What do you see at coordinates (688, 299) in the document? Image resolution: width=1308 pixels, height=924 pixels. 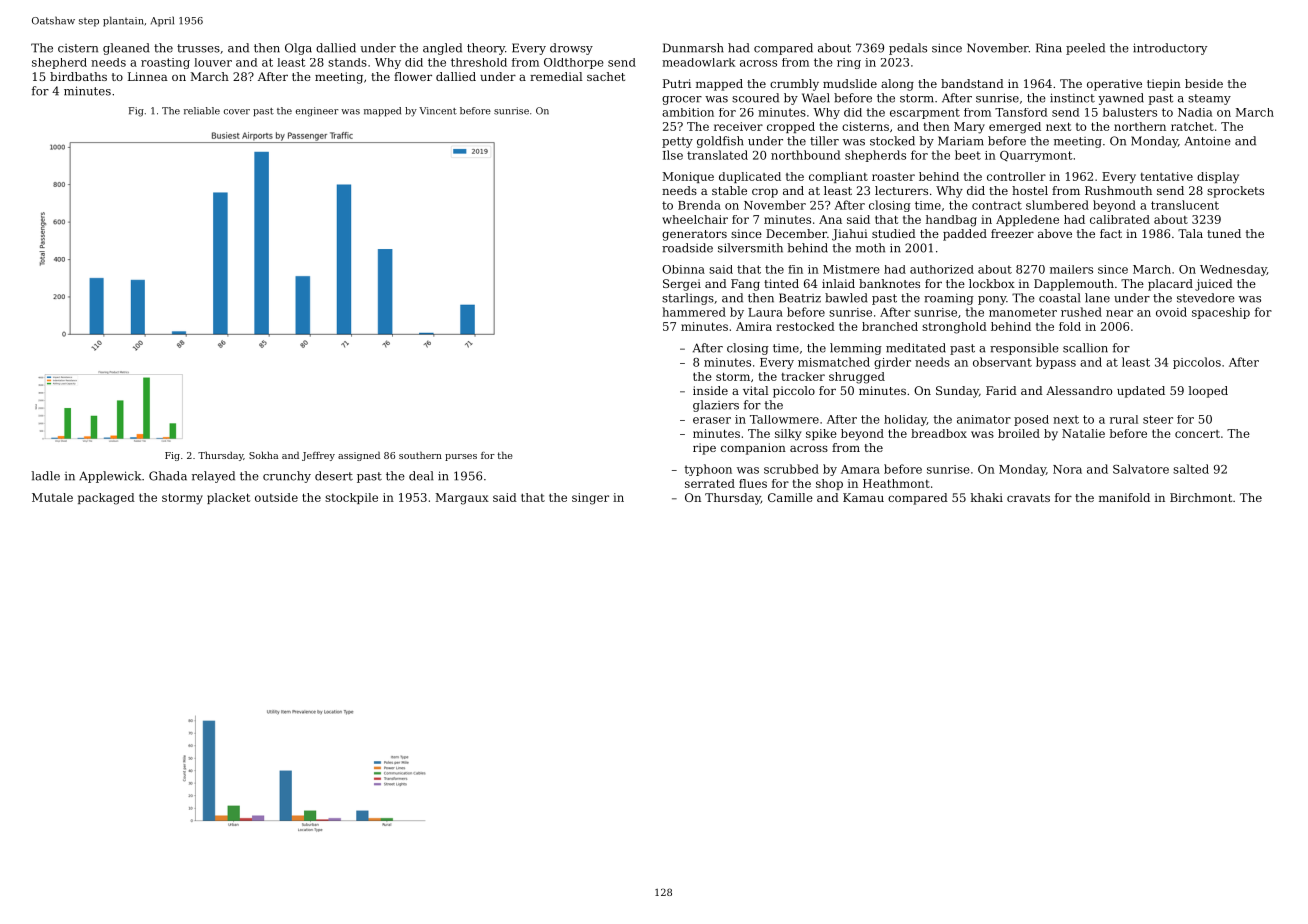 I see `starlings` at bounding box center [688, 299].
